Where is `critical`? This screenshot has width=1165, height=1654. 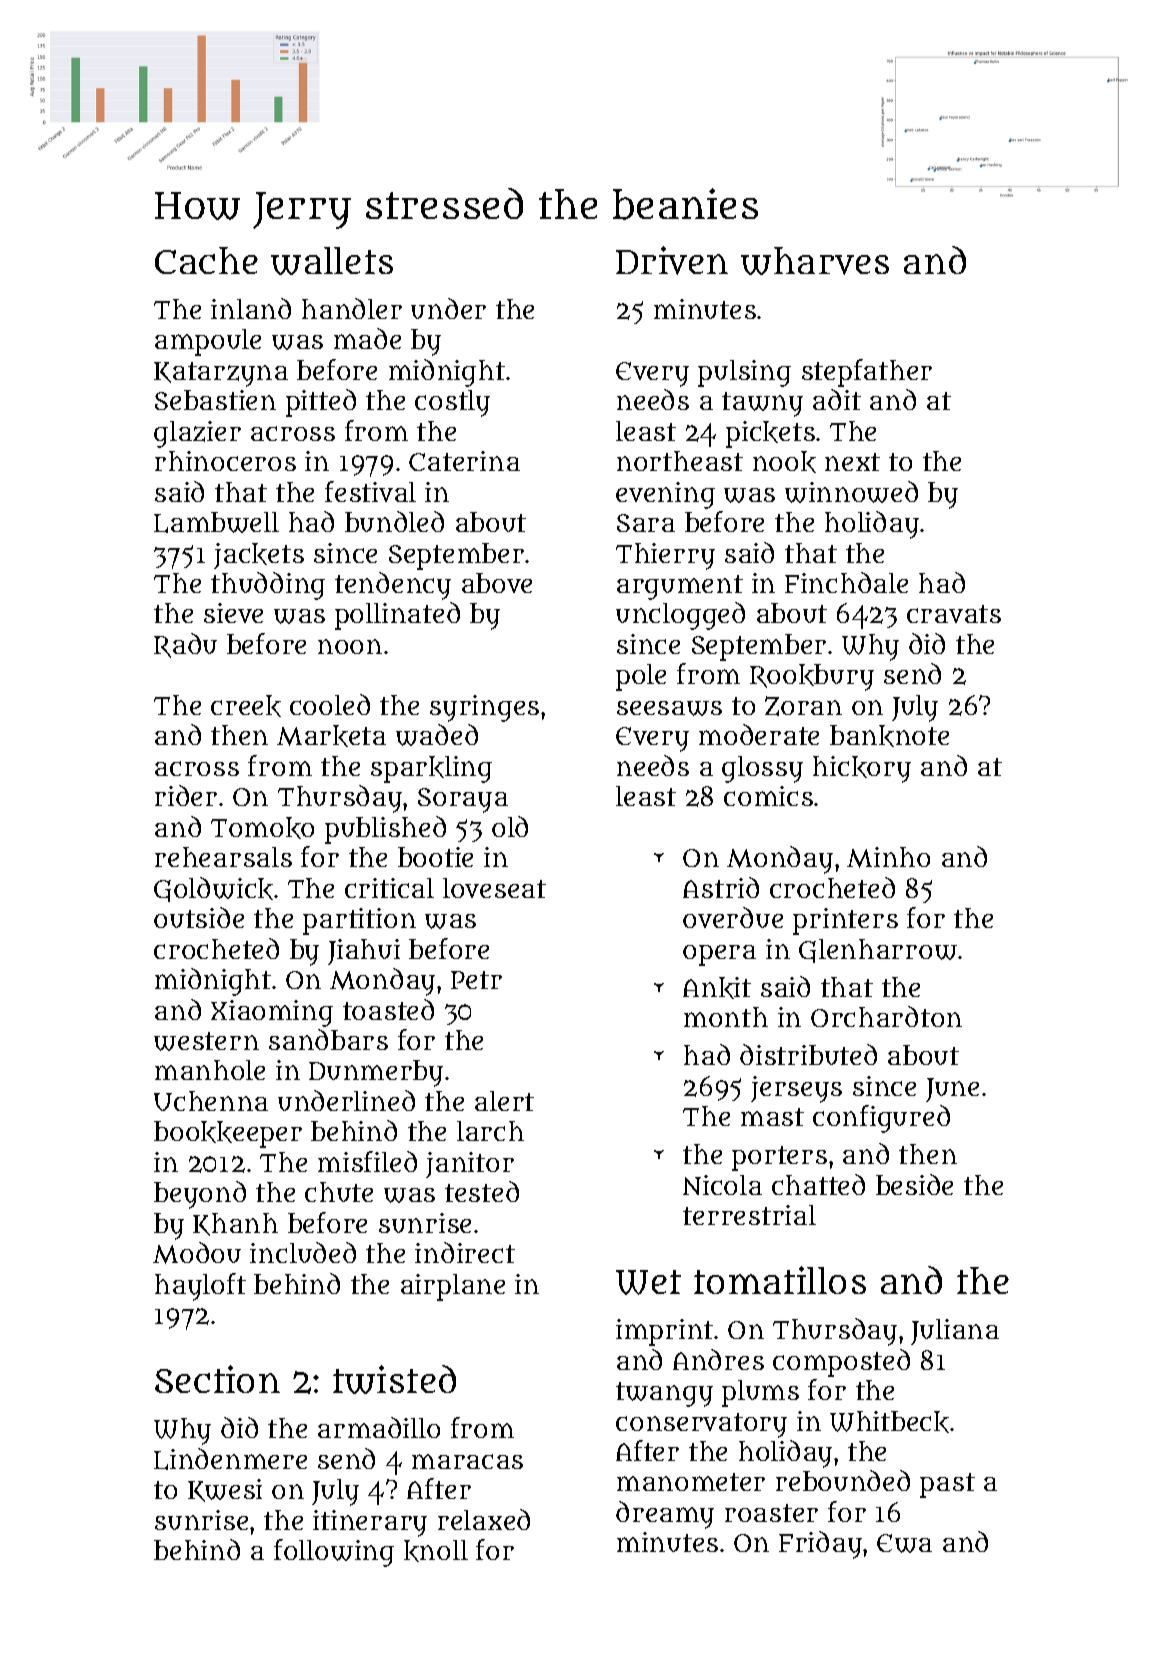
critical is located at coordinates (389, 888).
